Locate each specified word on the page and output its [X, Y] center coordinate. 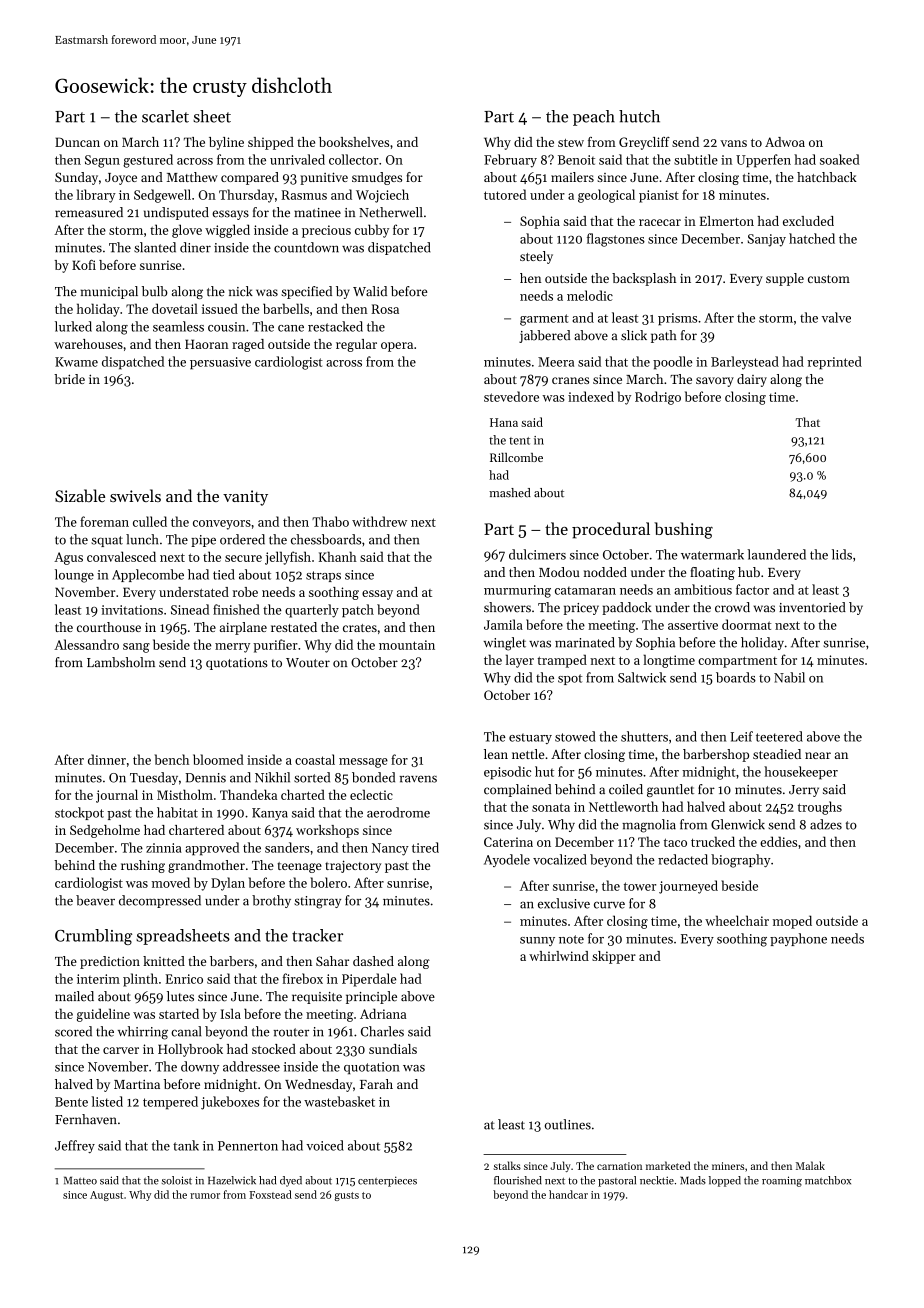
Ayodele [507, 860]
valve [836, 317]
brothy [271, 901]
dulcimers [537, 554]
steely [536, 257]
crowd [732, 607]
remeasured [89, 212]
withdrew [379, 521]
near [818, 755]
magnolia [649, 826]
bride [69, 379]
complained [517, 790]
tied [224, 574]
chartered [196, 830]
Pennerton [248, 1146]
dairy [752, 380]
